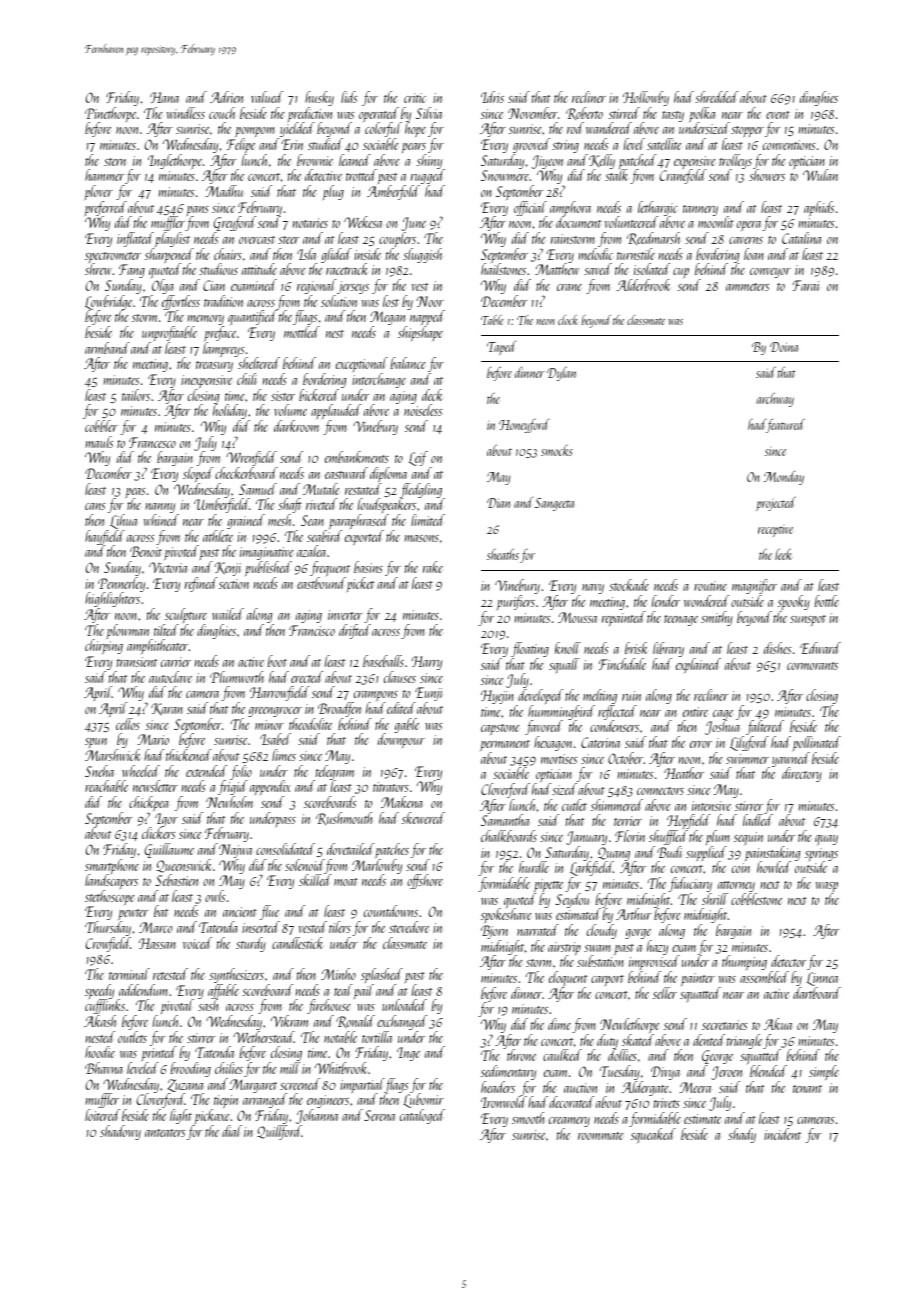 The height and width of the screenshot is (1308, 924). I want to click on Hana, so click(164, 97).
